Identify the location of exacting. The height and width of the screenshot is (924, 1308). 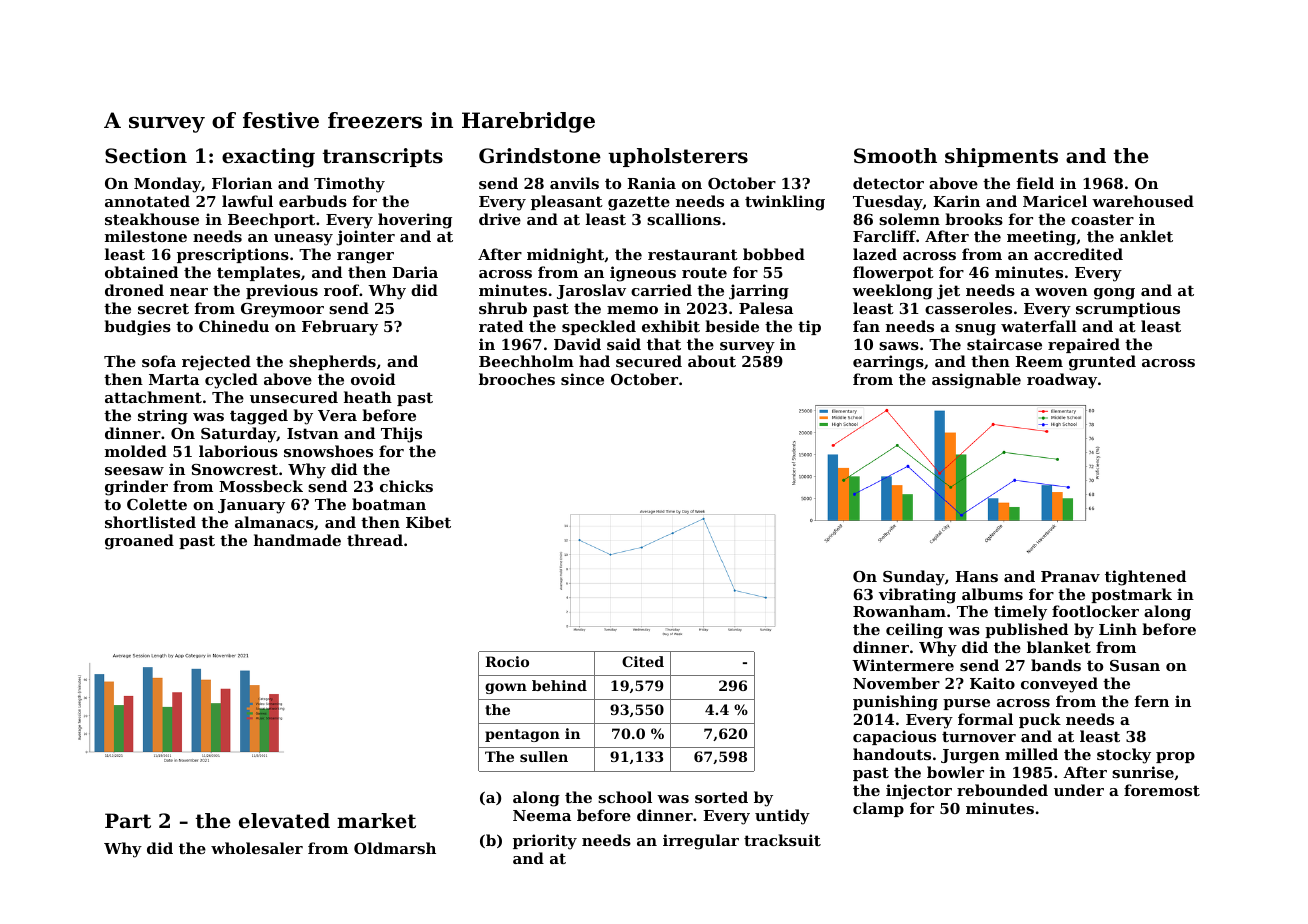
(268, 158).
